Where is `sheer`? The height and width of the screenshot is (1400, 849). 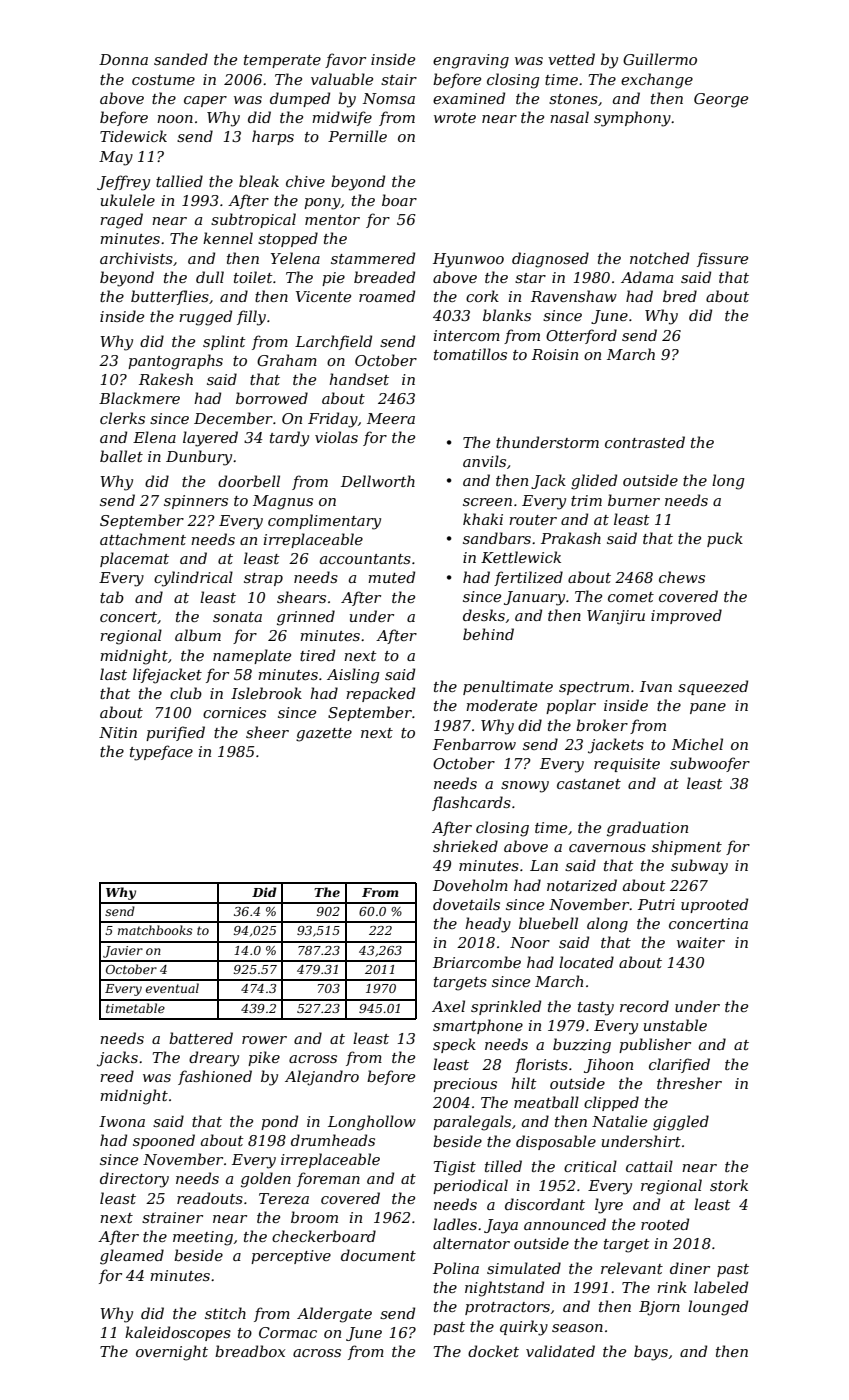 sheer is located at coordinates (267, 732).
